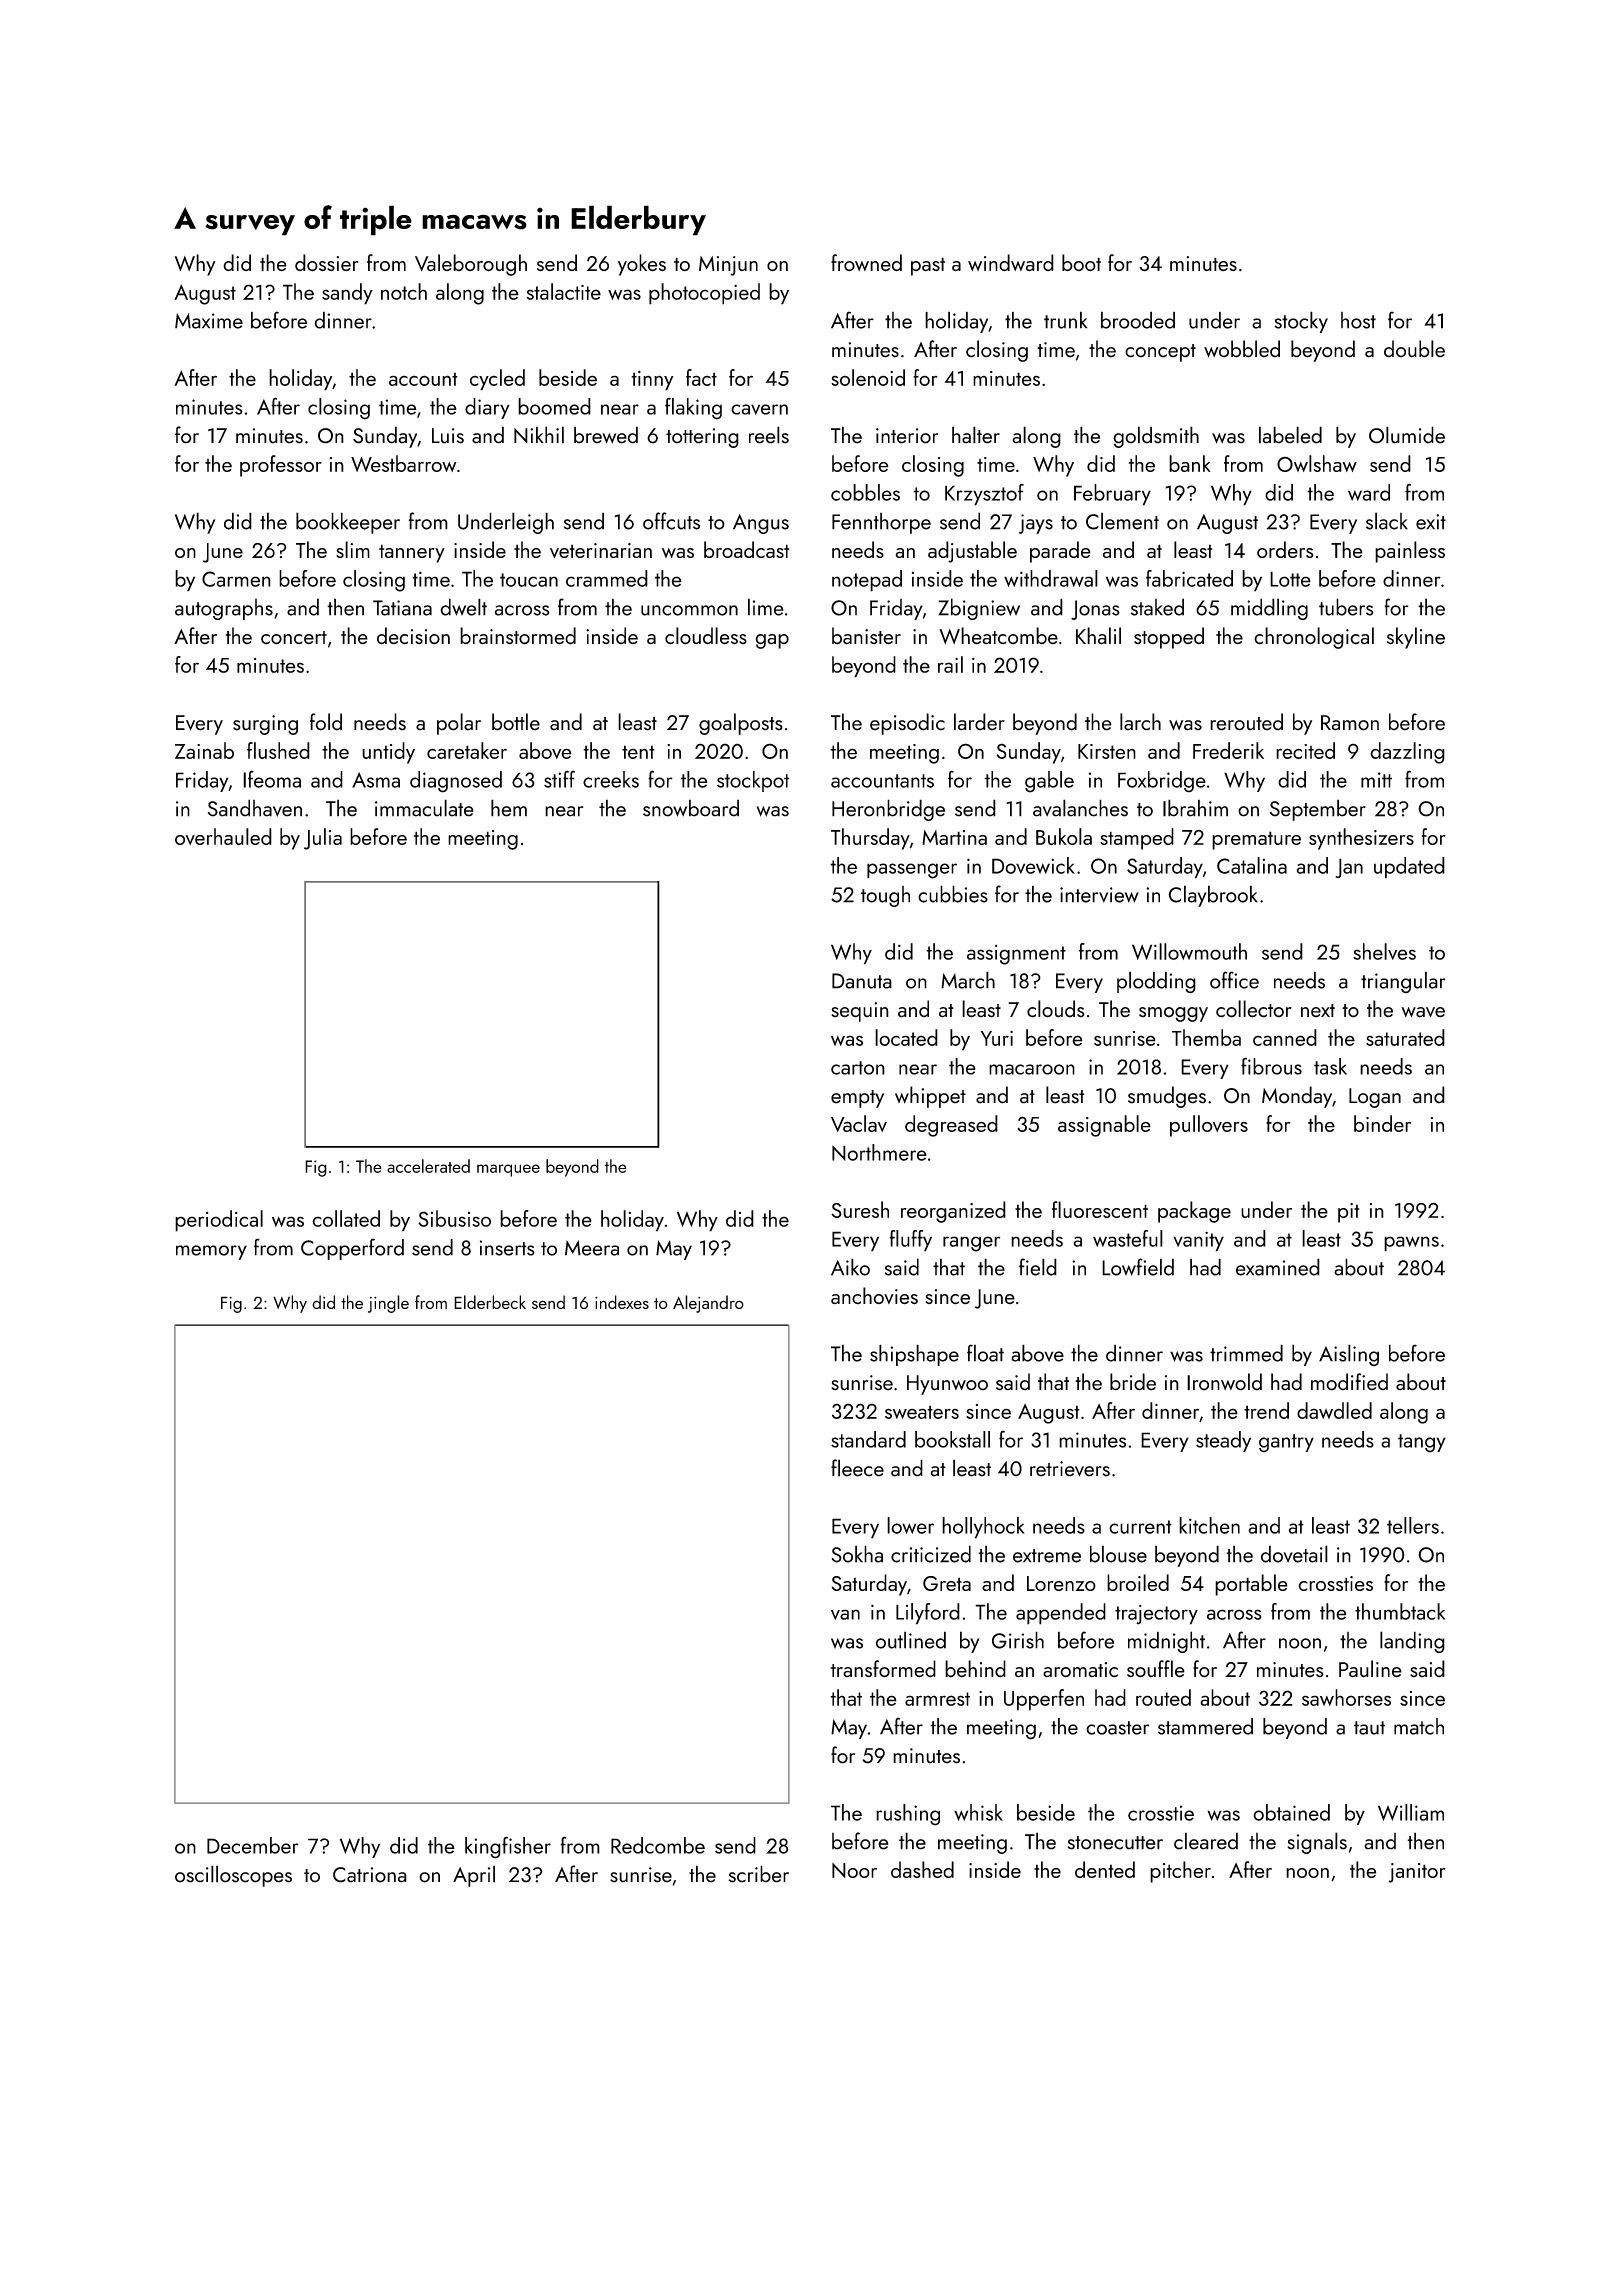 Image resolution: width=1620 pixels, height=2292 pixels. Describe the element at coordinates (860, 1012) in the screenshot. I see `sequin` at that location.
